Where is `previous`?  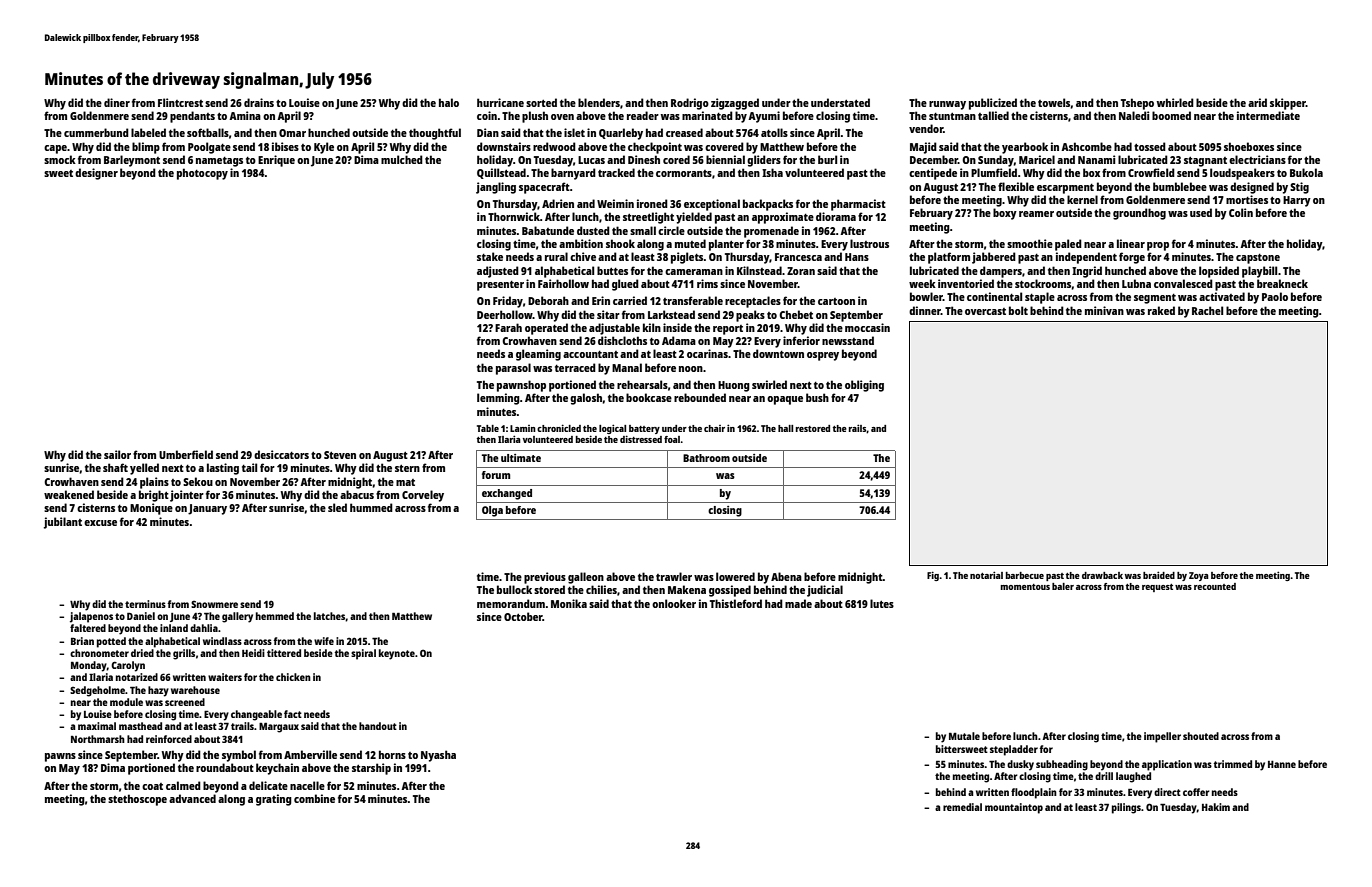
previous is located at coordinates (545, 578).
